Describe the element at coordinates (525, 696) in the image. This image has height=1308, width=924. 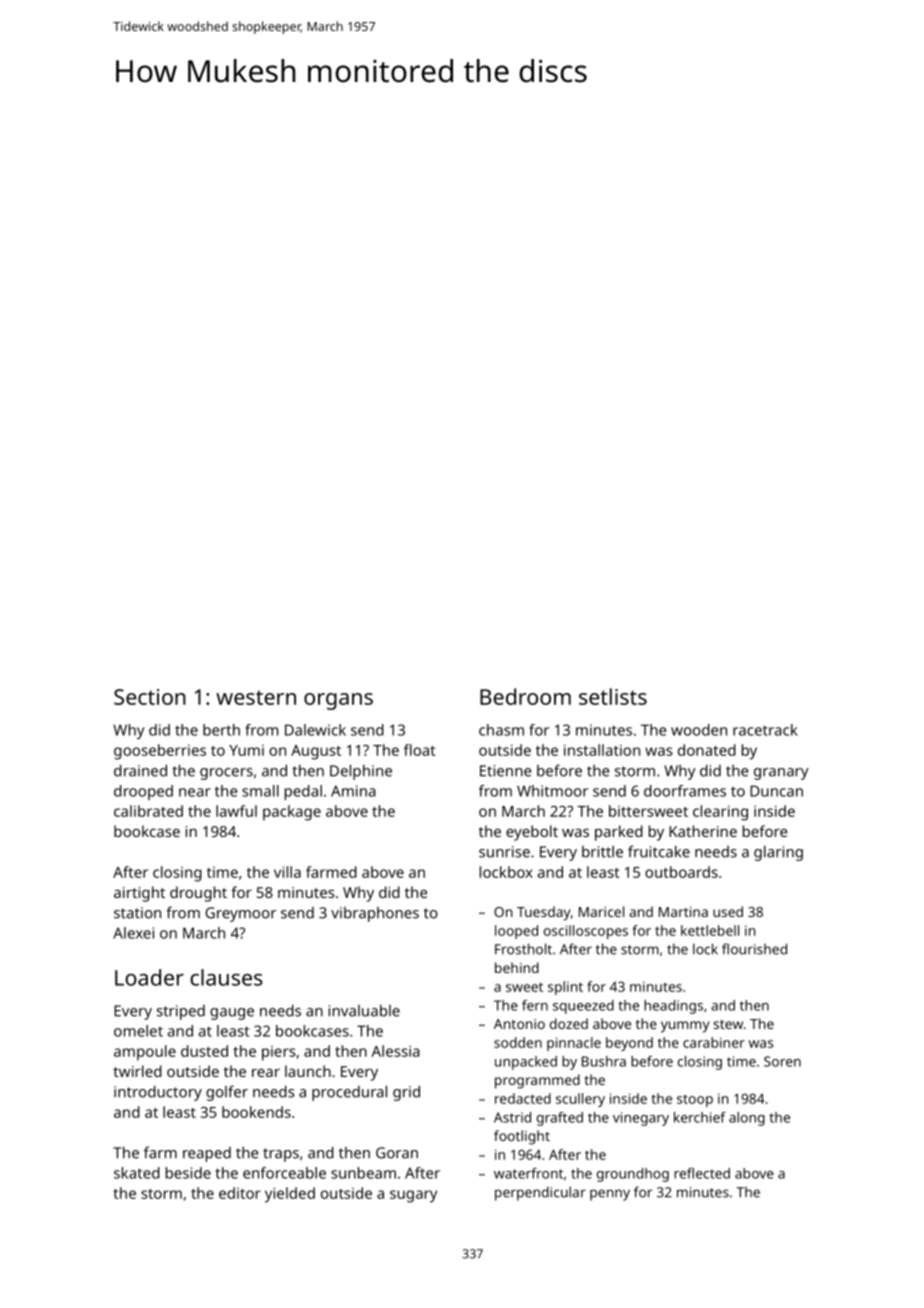
I see `Bedroom` at that location.
